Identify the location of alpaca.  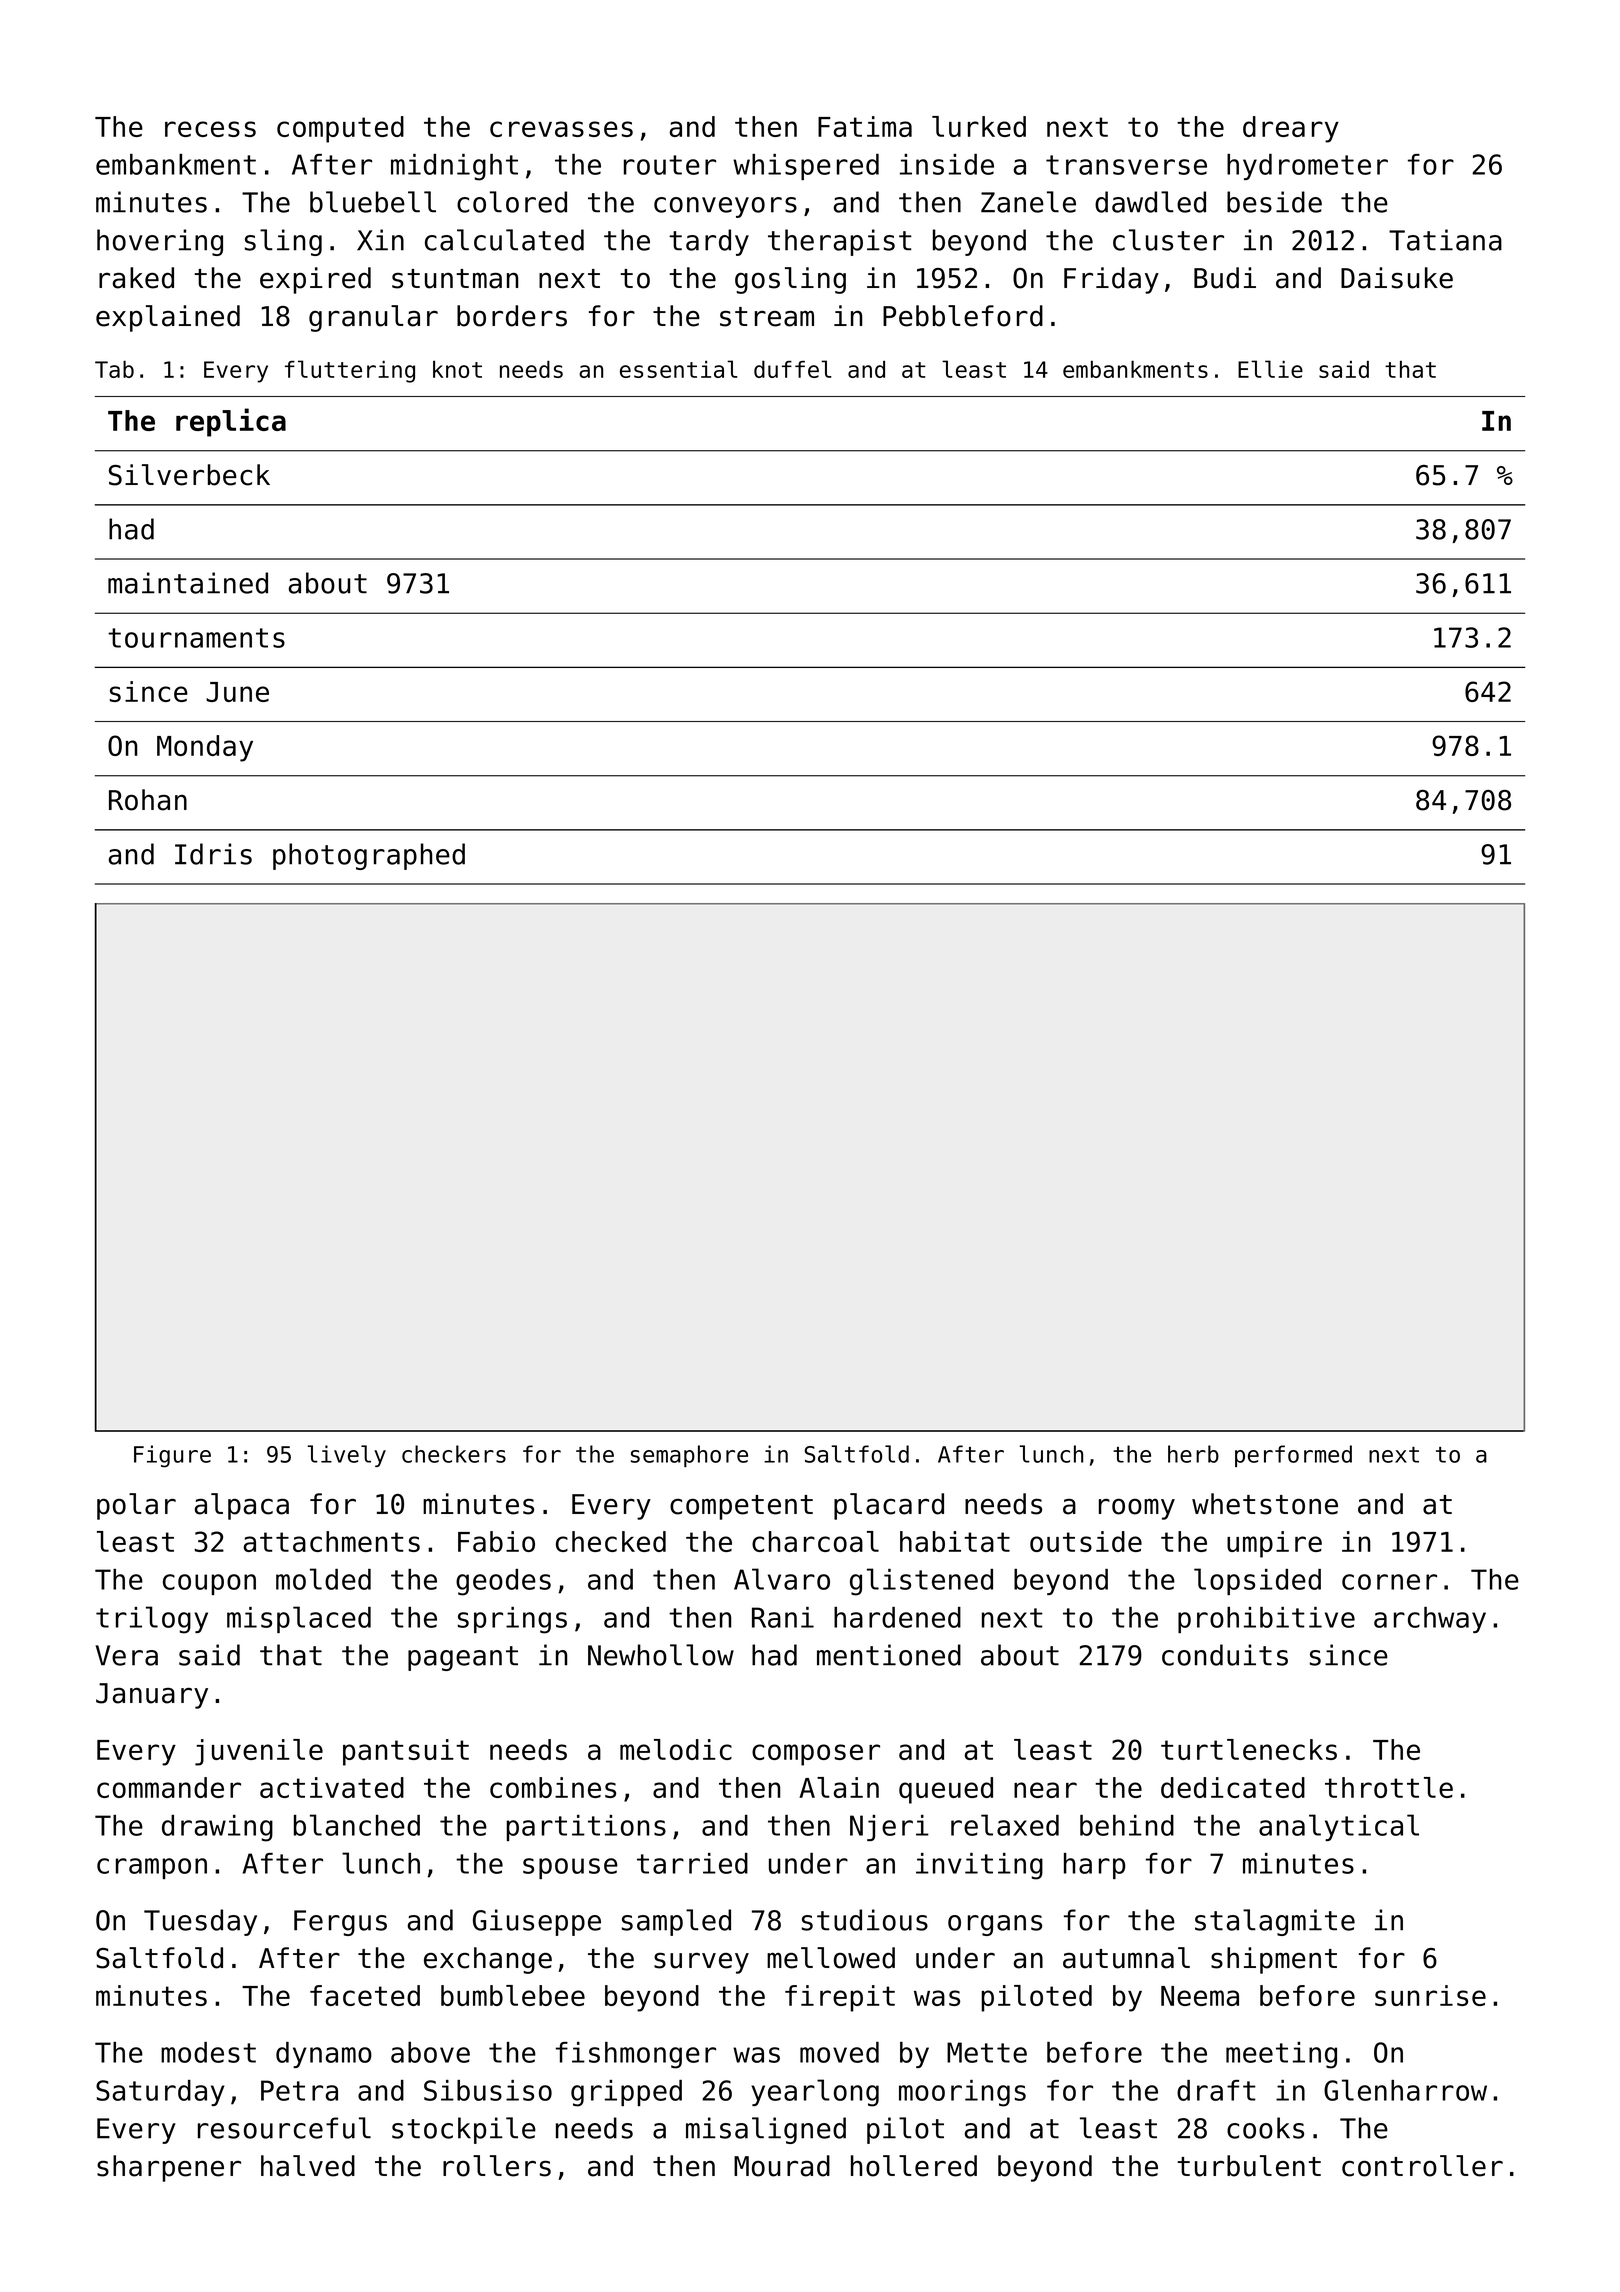
(242, 1506).
